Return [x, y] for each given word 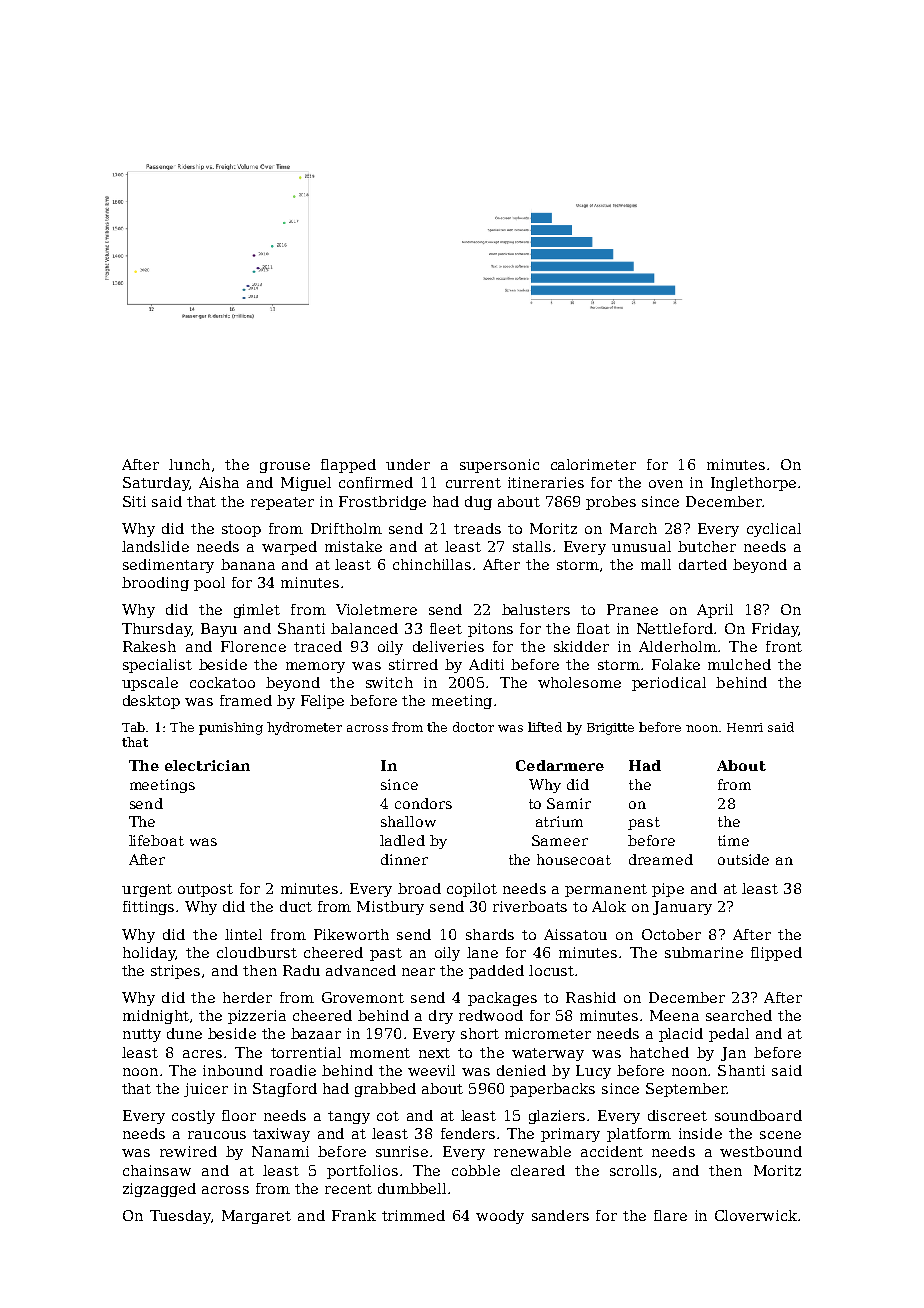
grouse [285, 467]
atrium [559, 821]
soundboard [758, 1115]
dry [441, 1017]
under [408, 464]
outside [743, 859]
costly [193, 1117]
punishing [231, 728]
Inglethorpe [753, 484]
